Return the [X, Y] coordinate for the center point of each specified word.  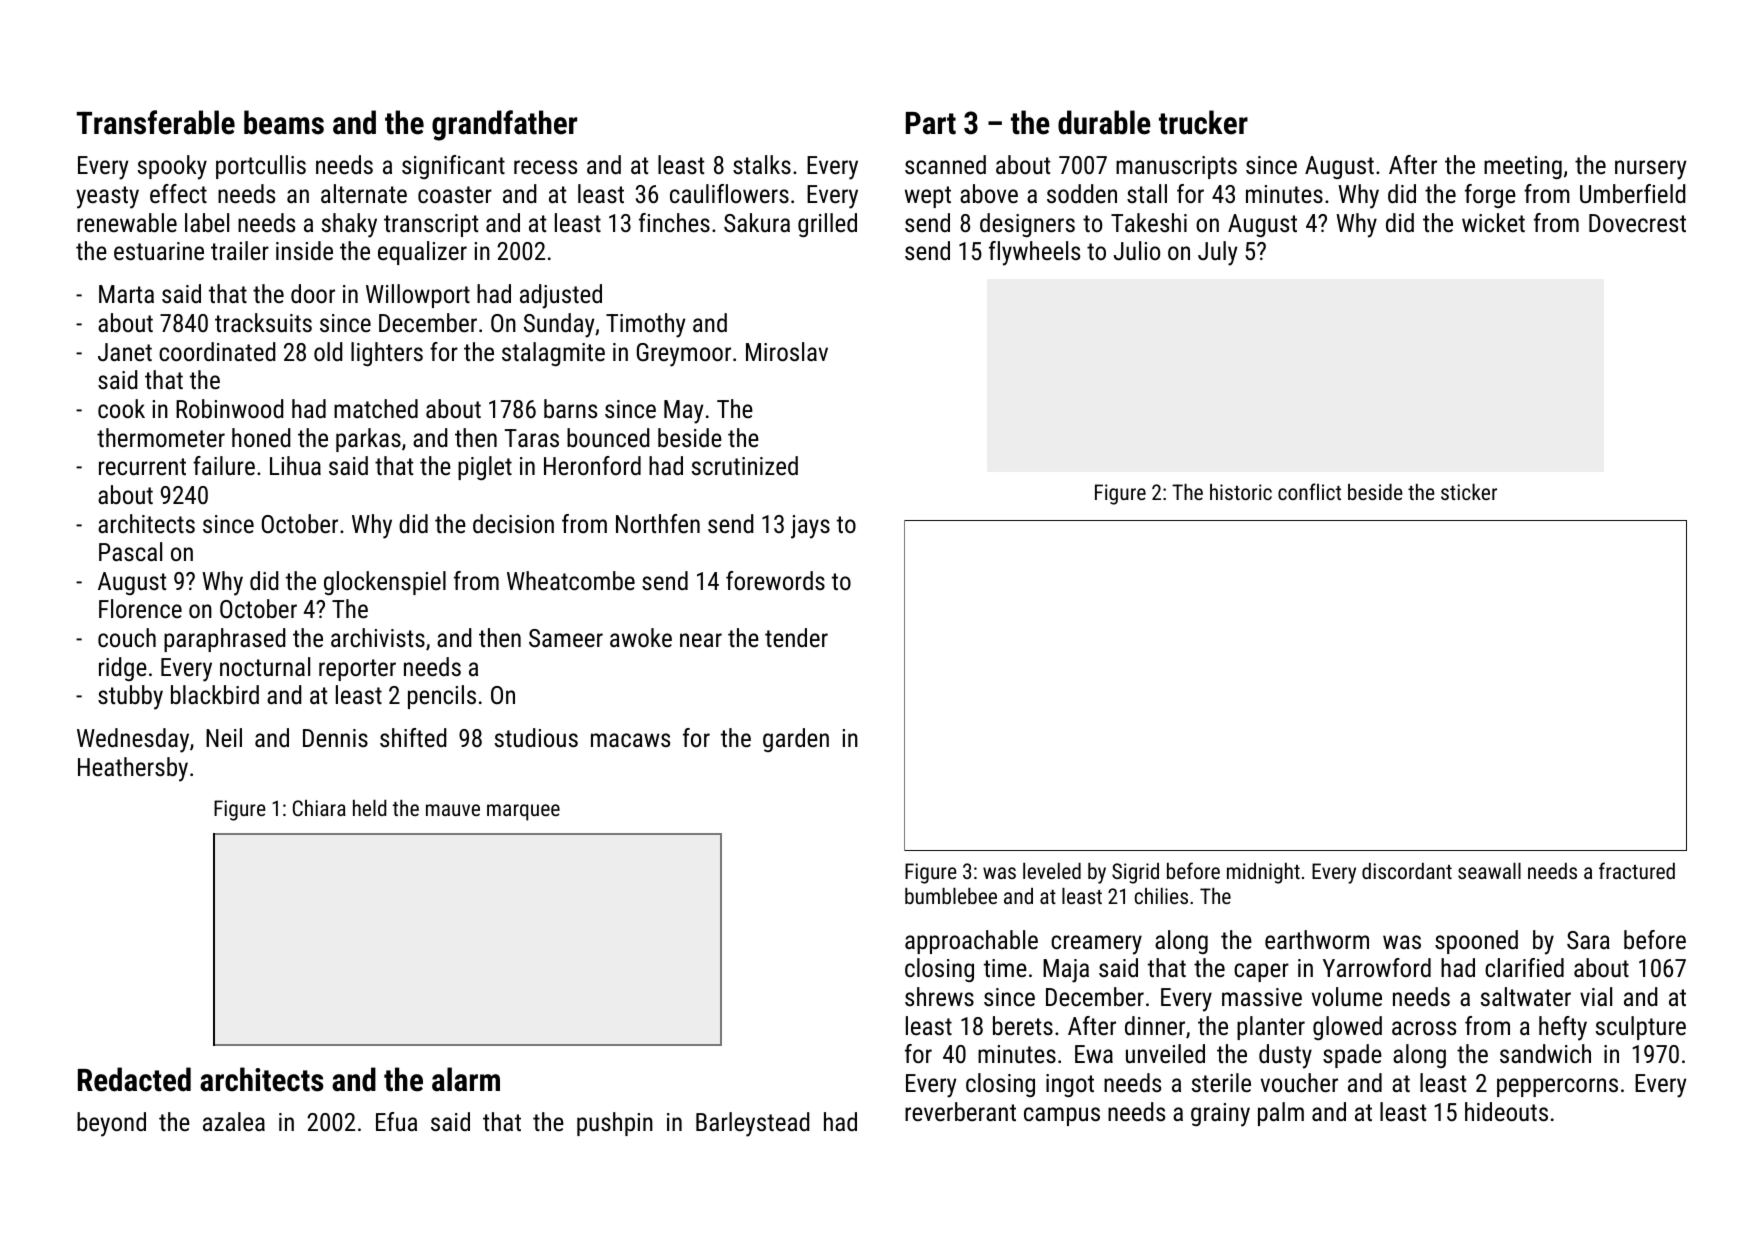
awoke [641, 637]
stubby [130, 697]
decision [513, 523]
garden [796, 740]
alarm [466, 1079]
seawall [1489, 871]
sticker [1469, 492]
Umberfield [1633, 193]
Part [931, 123]
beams [284, 122]
